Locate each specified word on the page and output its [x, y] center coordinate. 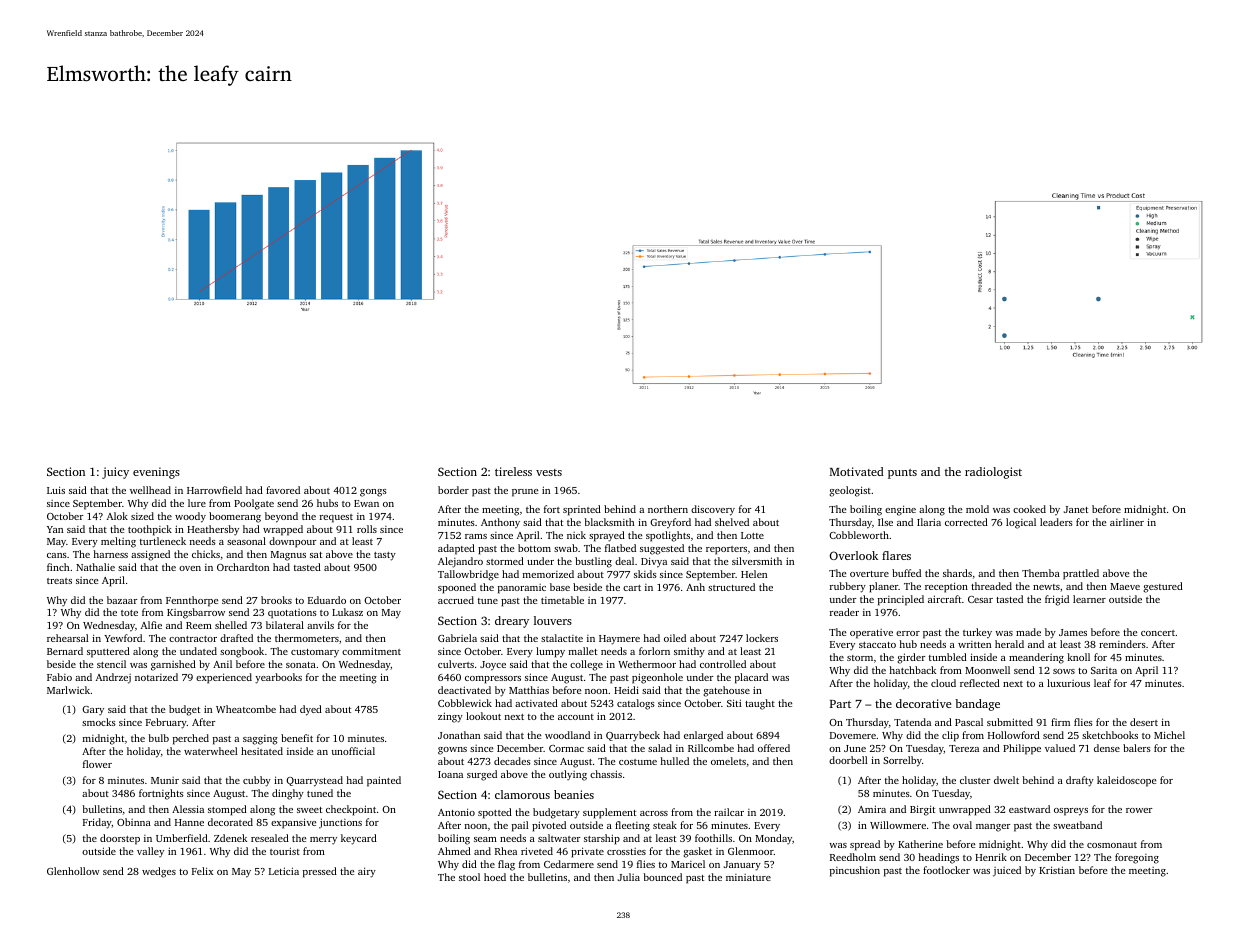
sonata [301, 665]
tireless [513, 471]
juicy [115, 473]
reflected [980, 683]
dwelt [1006, 780]
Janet [1076, 509]
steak [665, 825]
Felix [202, 871]
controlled [723, 664]
